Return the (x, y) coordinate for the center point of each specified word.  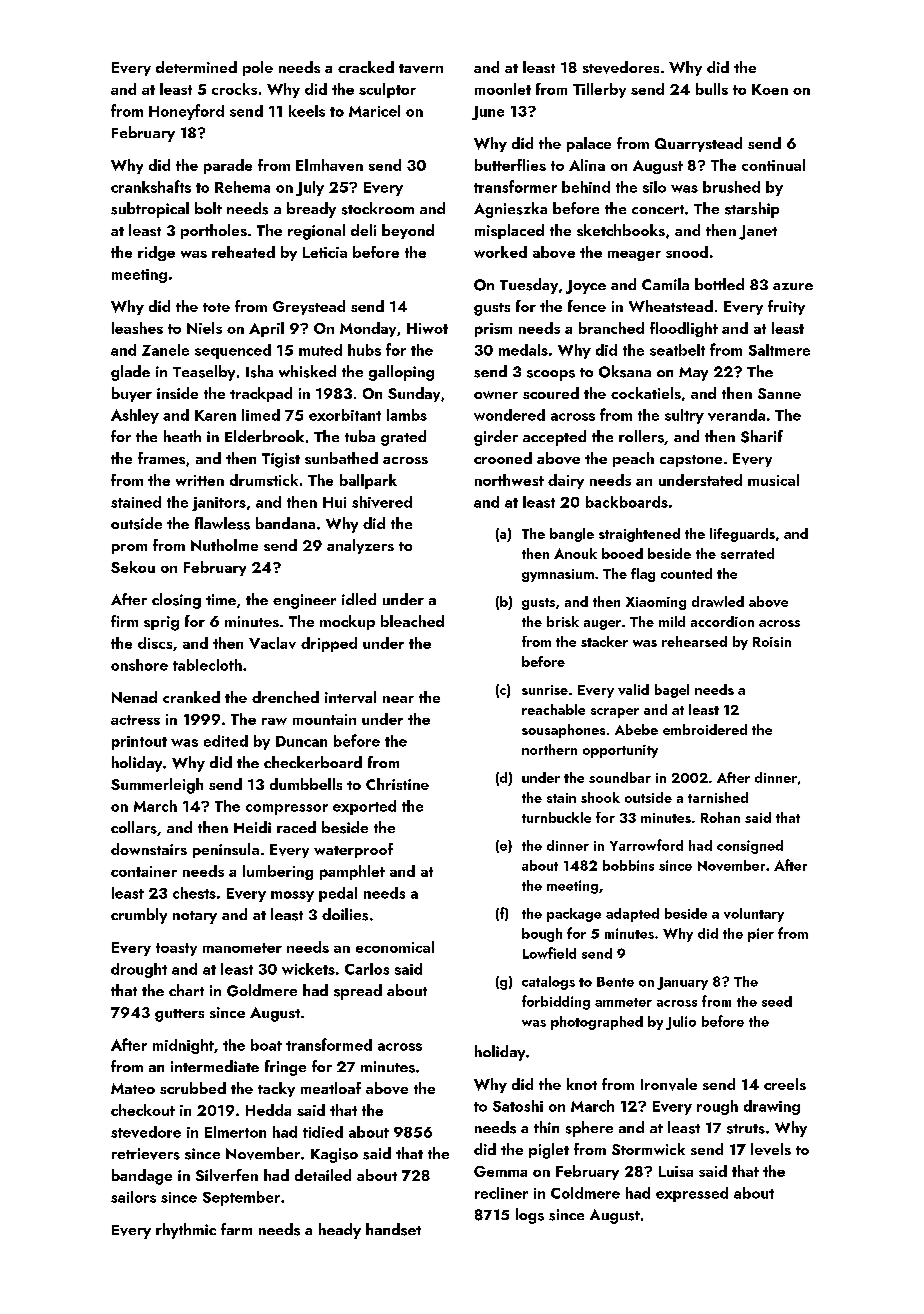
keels (307, 111)
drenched (285, 697)
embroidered (705, 729)
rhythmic (186, 1231)
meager (634, 256)
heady (340, 1231)
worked (500, 252)
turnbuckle (556, 817)
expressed (692, 1194)
